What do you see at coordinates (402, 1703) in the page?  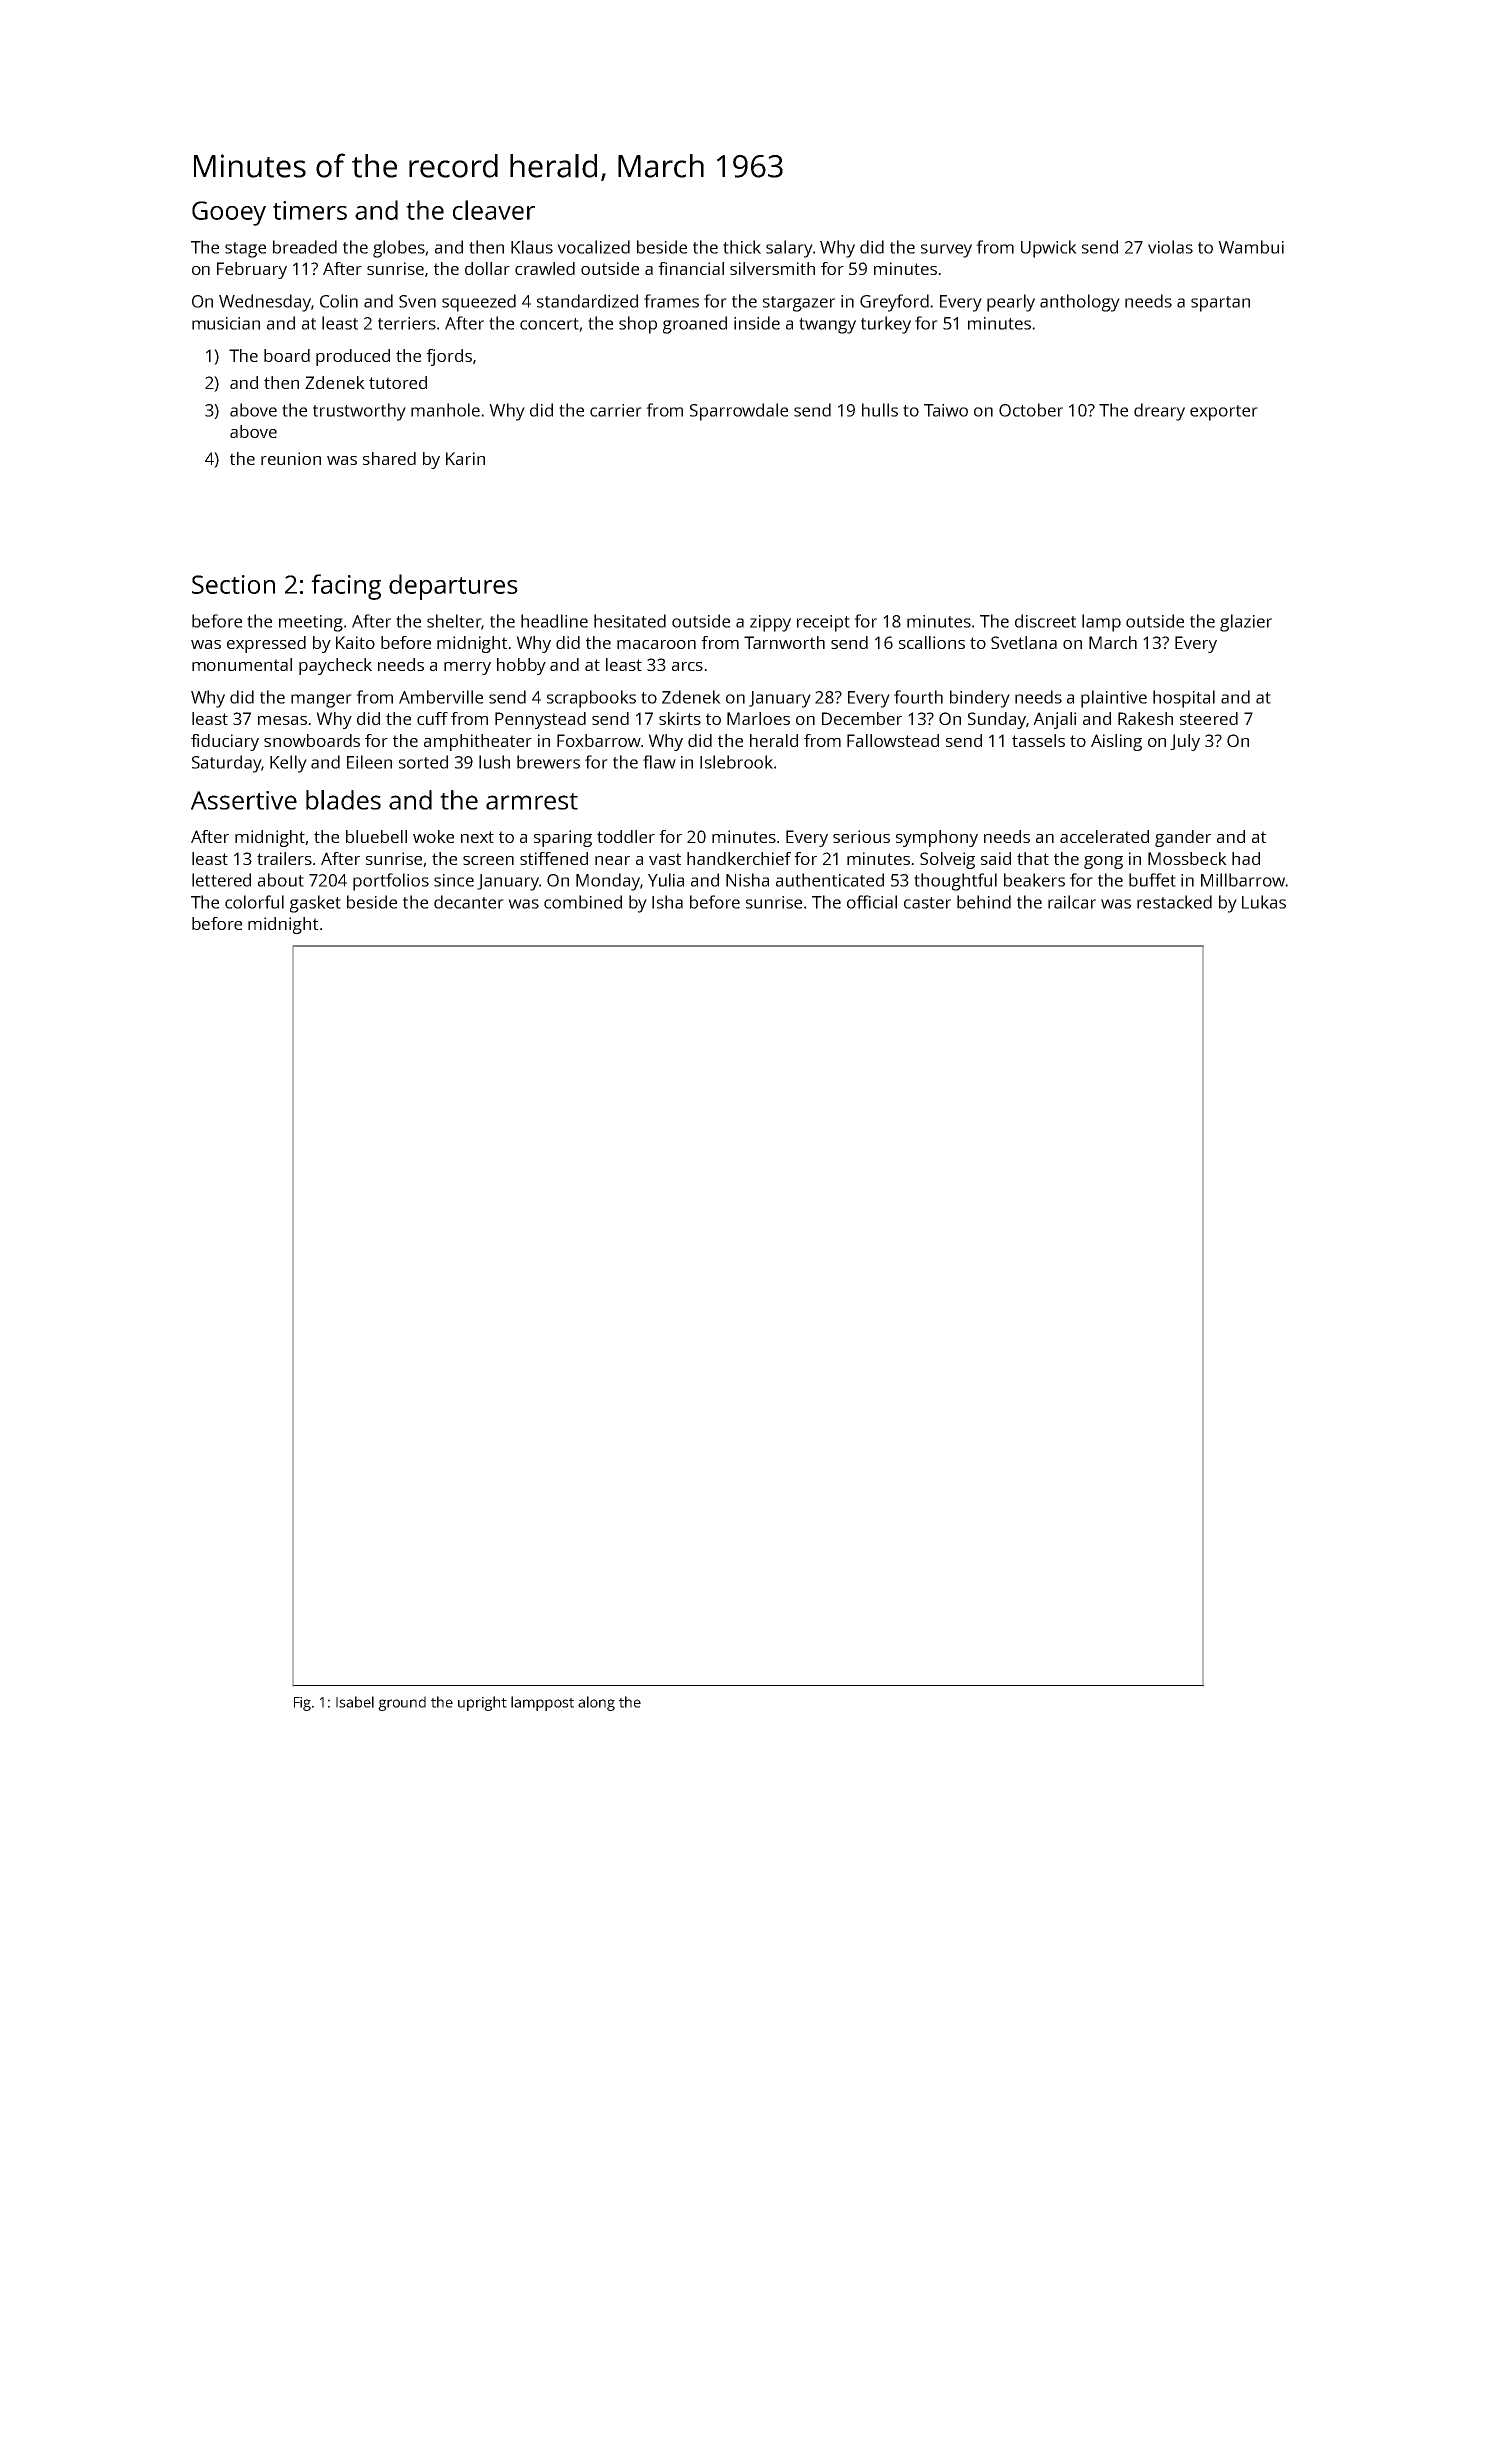 I see `ground` at bounding box center [402, 1703].
